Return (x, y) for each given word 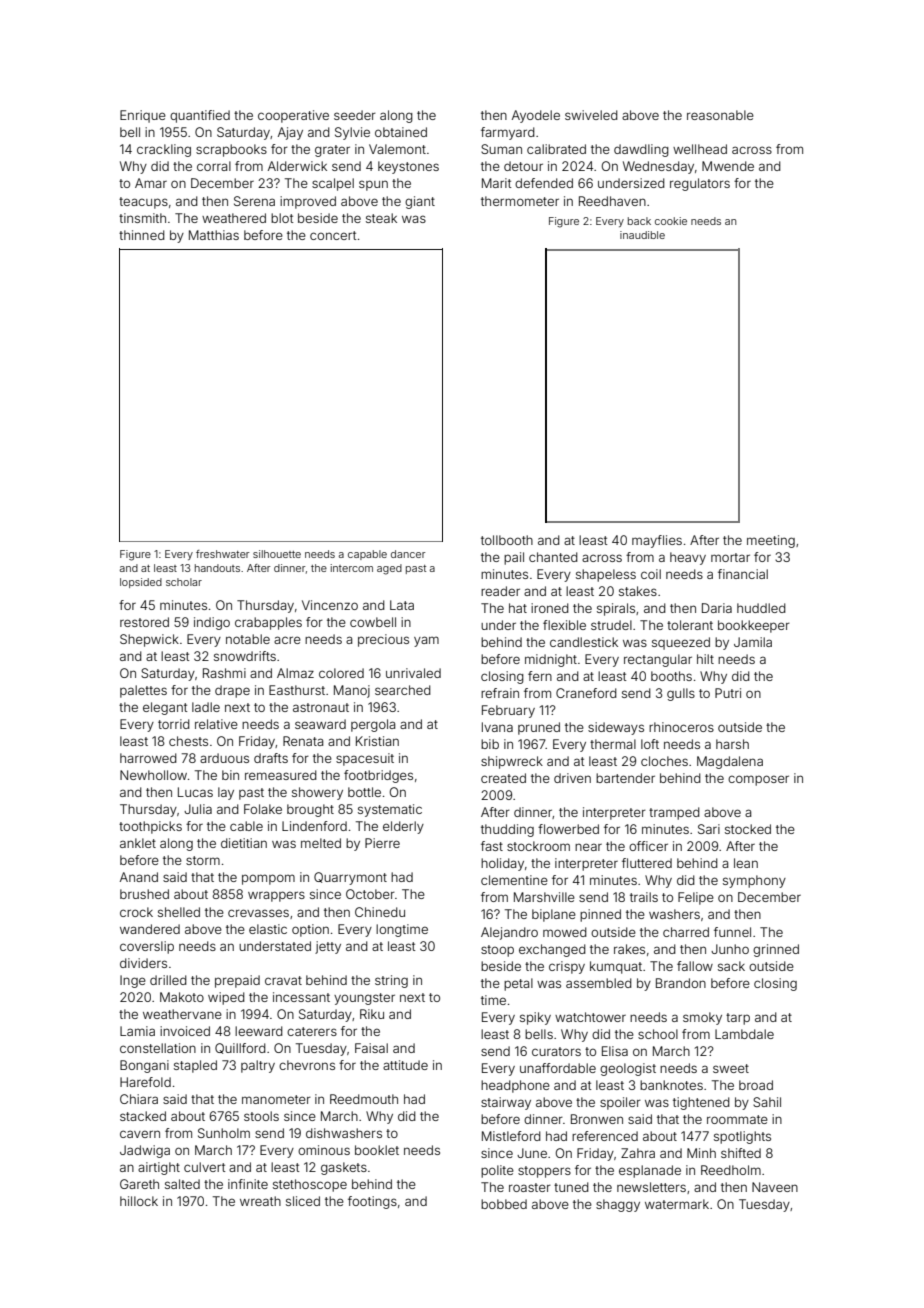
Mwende (728, 166)
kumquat (616, 967)
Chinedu (380, 912)
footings (372, 1202)
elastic (268, 929)
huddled (761, 608)
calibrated (556, 149)
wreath (260, 1201)
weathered (234, 218)
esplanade (650, 1171)
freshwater (222, 554)
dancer (408, 554)
